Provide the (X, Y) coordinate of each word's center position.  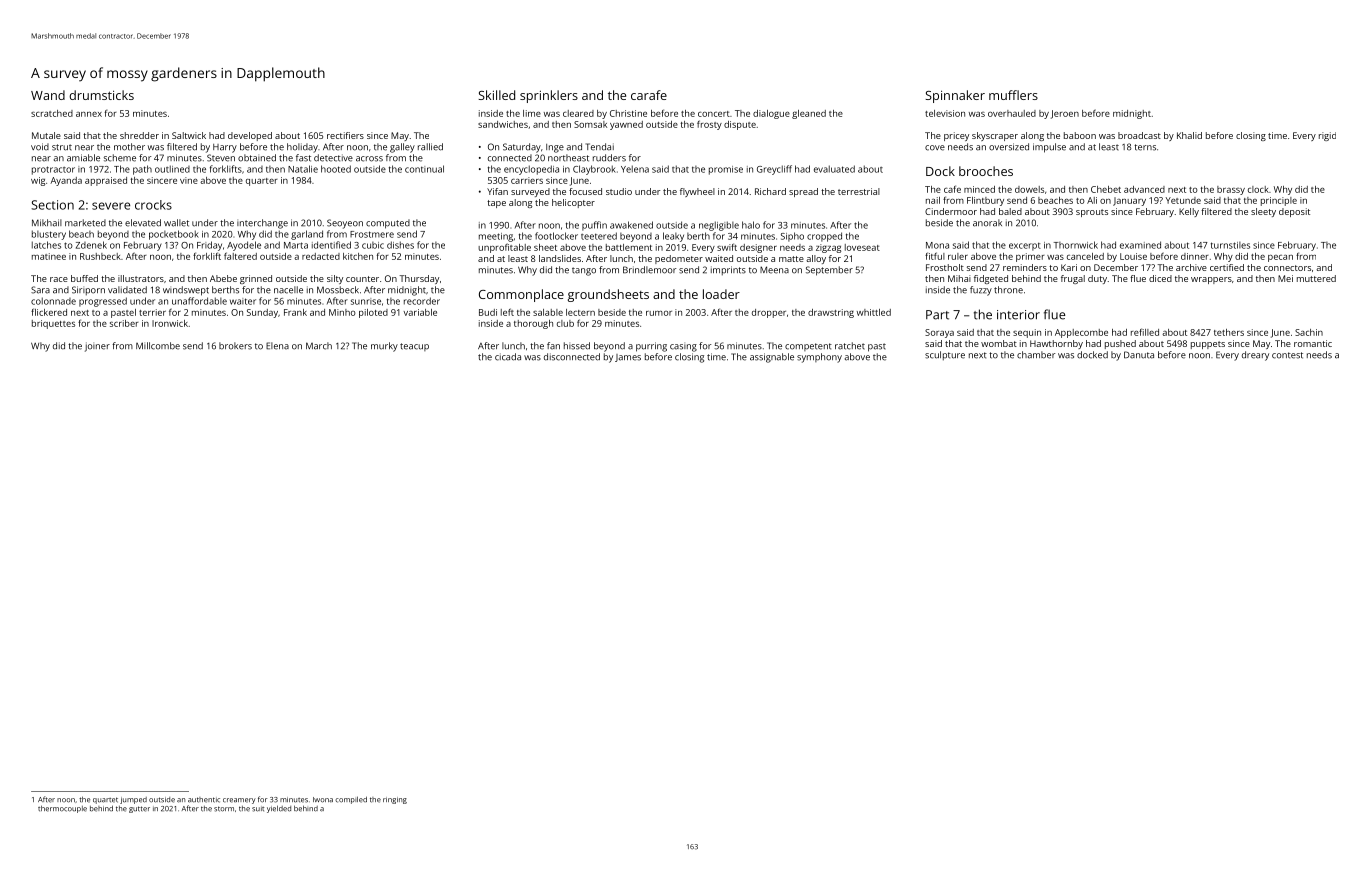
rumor (659, 313)
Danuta (1139, 355)
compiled (351, 800)
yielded (279, 809)
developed (250, 136)
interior (1018, 315)
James (628, 358)
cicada (508, 357)
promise (726, 170)
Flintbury (985, 201)
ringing (395, 800)
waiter (243, 301)
